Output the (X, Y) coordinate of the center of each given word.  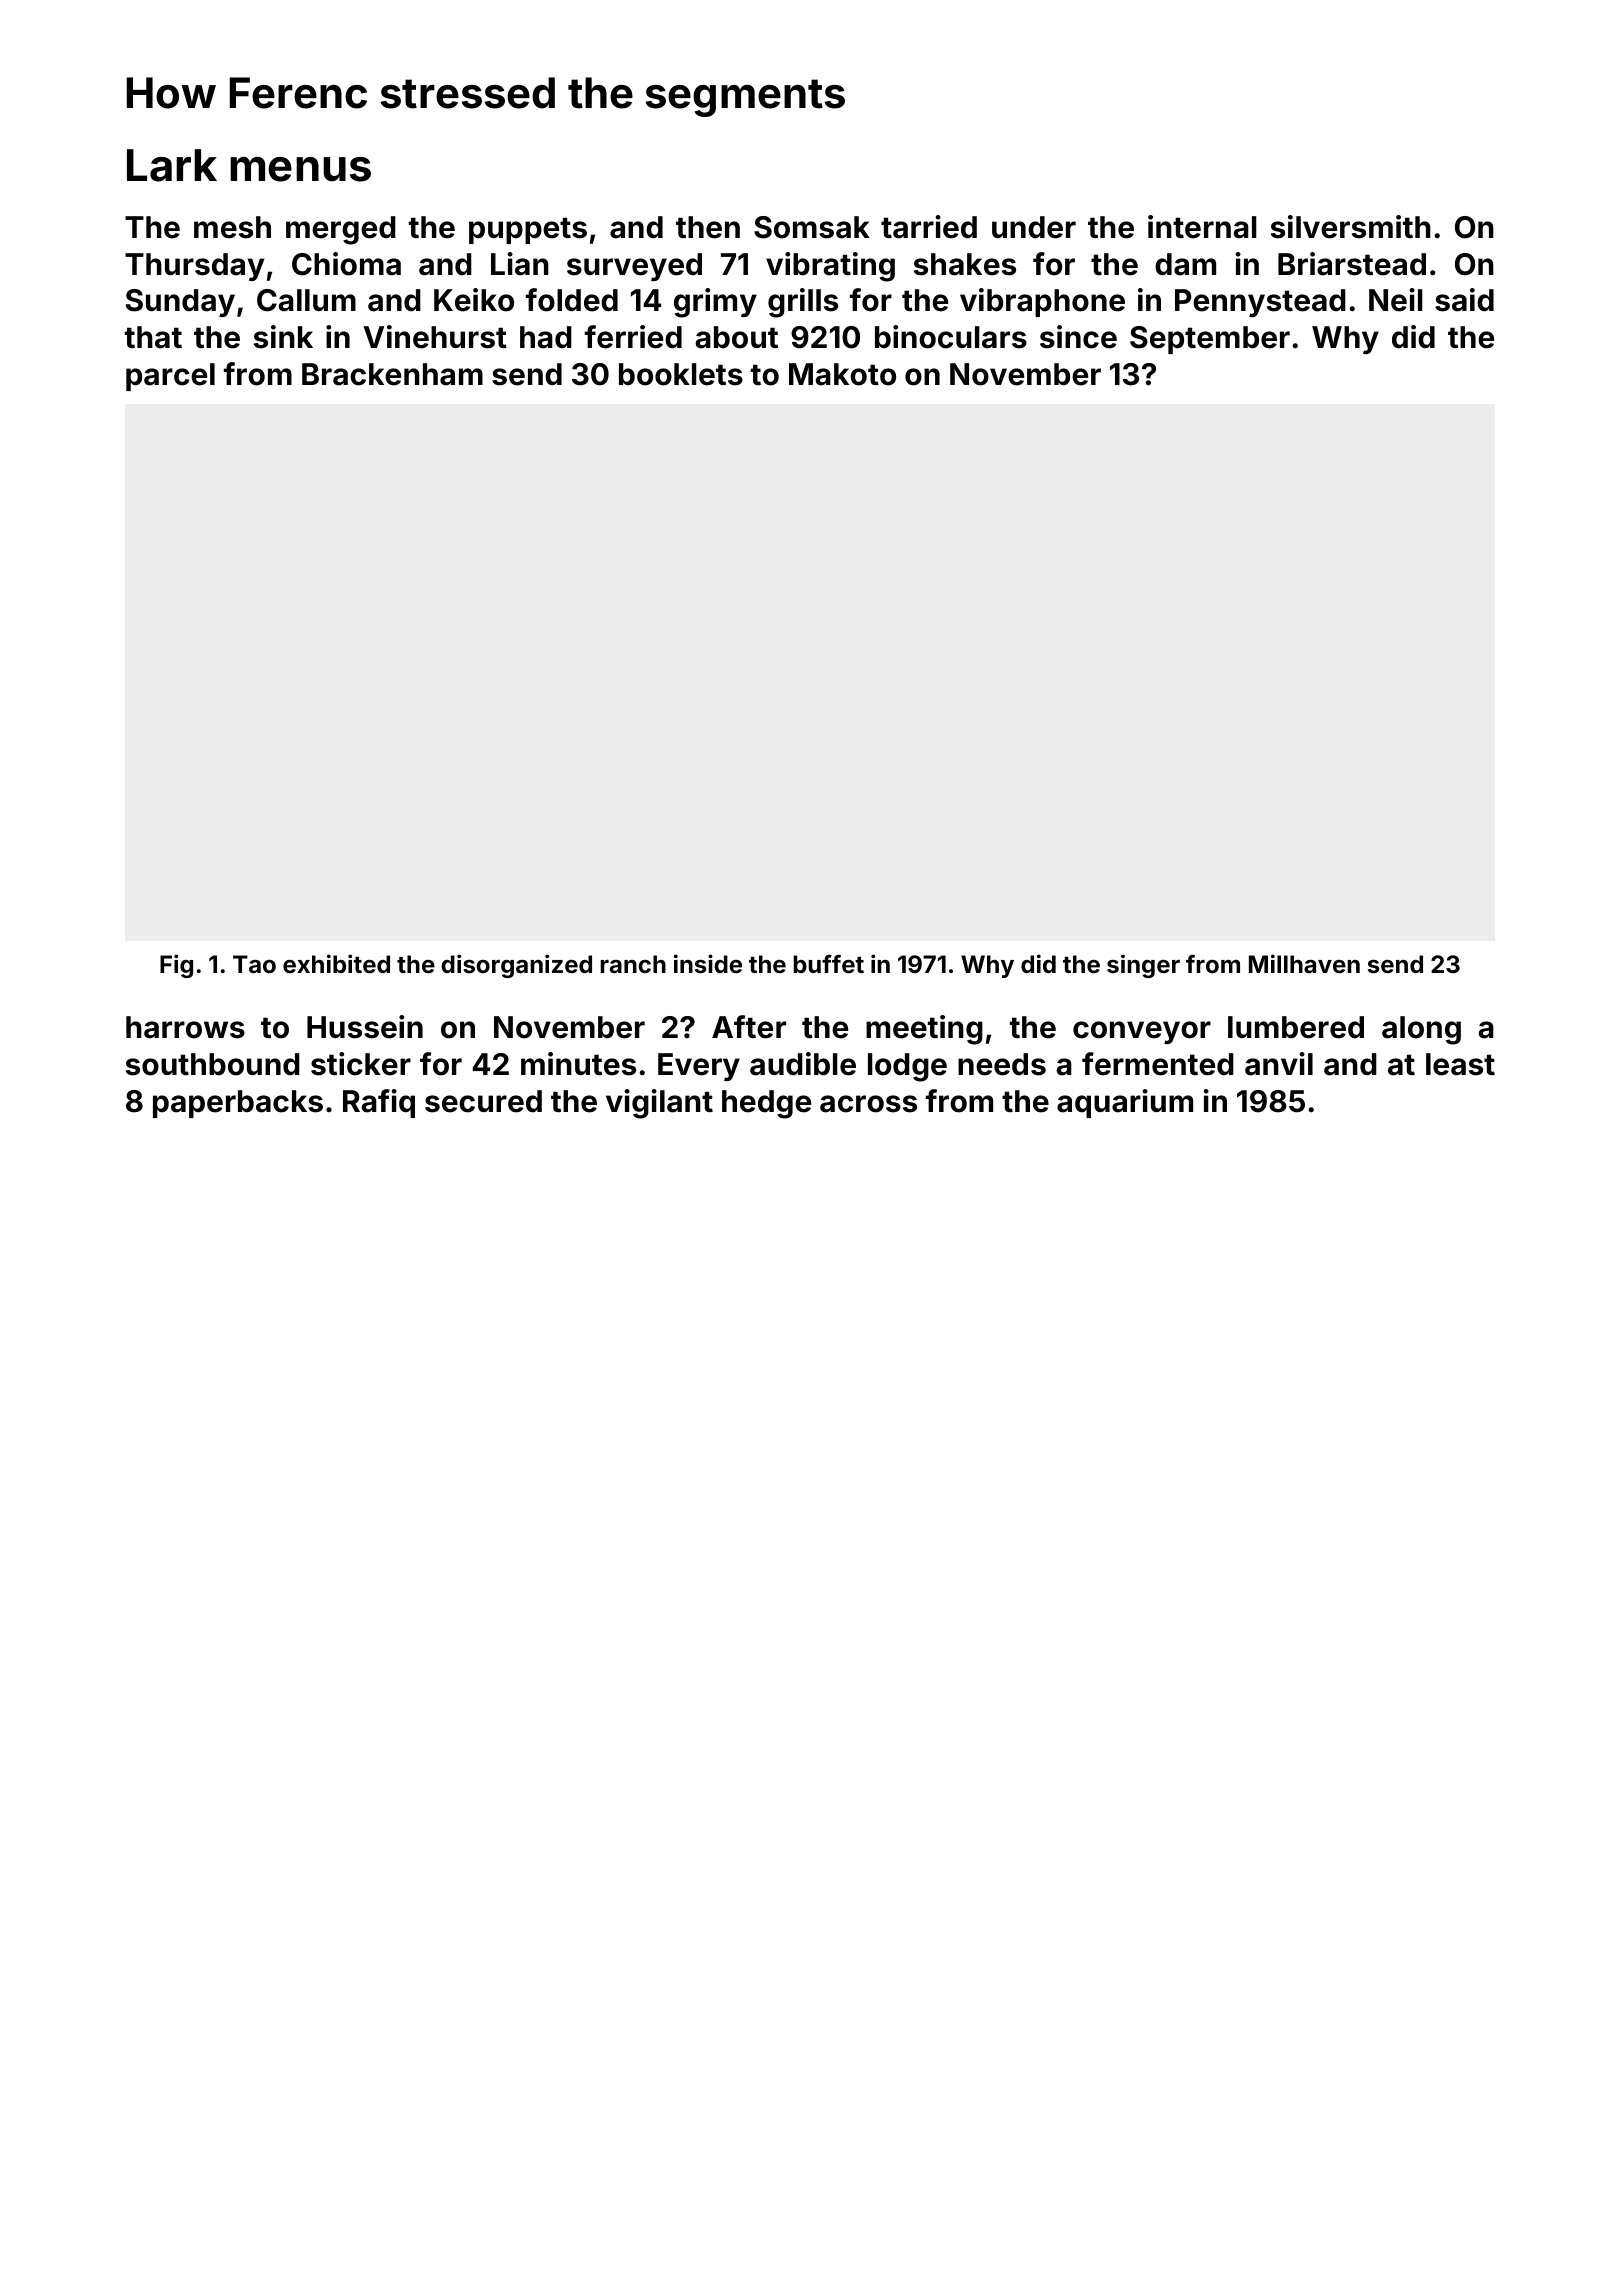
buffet (828, 964)
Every (699, 1067)
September (1210, 340)
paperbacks (238, 1104)
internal (1202, 227)
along (1421, 1030)
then (708, 227)
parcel (170, 377)
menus (300, 169)
